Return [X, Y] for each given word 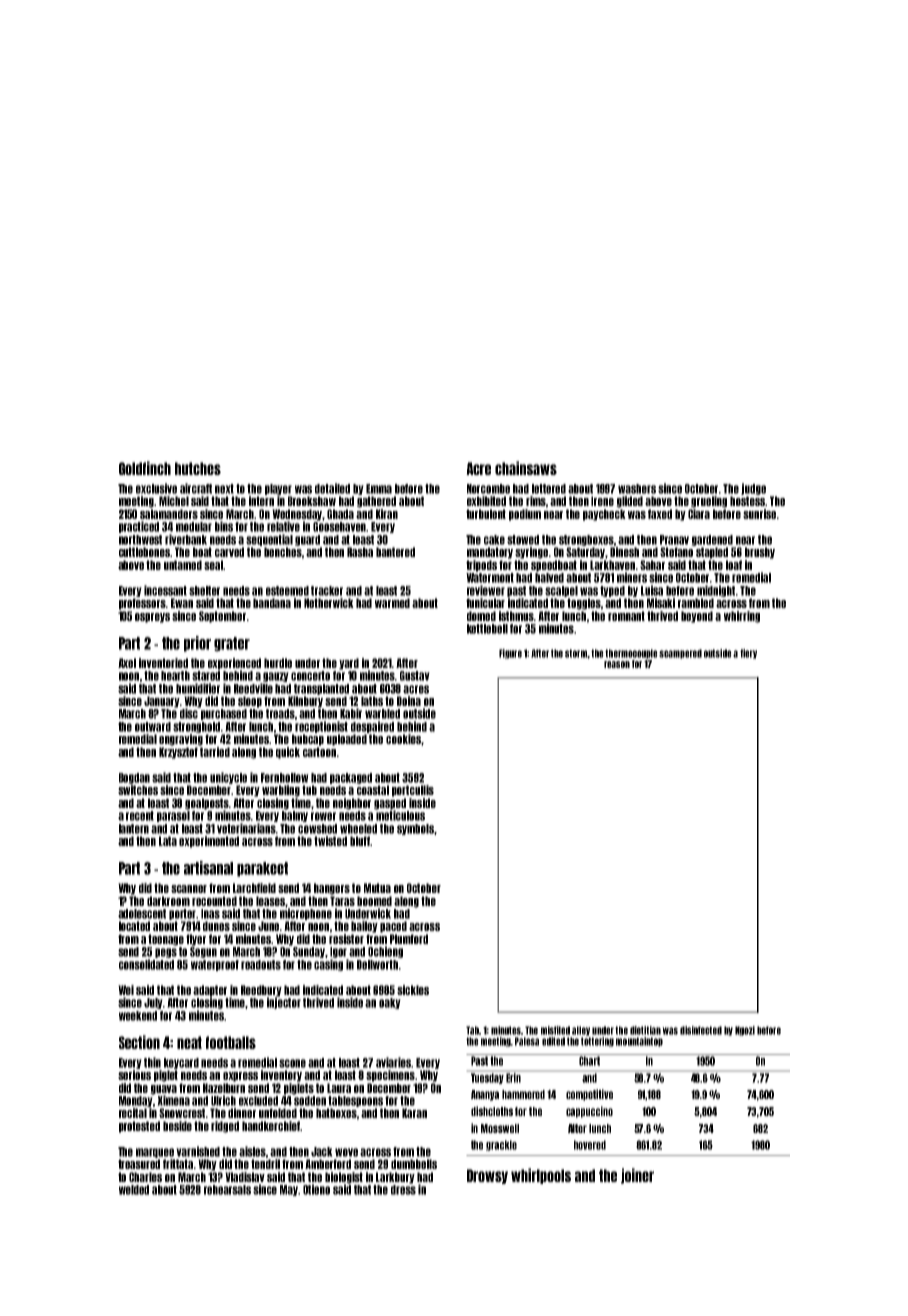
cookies [403, 739]
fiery [748, 654]
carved [229, 552]
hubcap [308, 740]
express [240, 1077]
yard [349, 664]
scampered [680, 654]
